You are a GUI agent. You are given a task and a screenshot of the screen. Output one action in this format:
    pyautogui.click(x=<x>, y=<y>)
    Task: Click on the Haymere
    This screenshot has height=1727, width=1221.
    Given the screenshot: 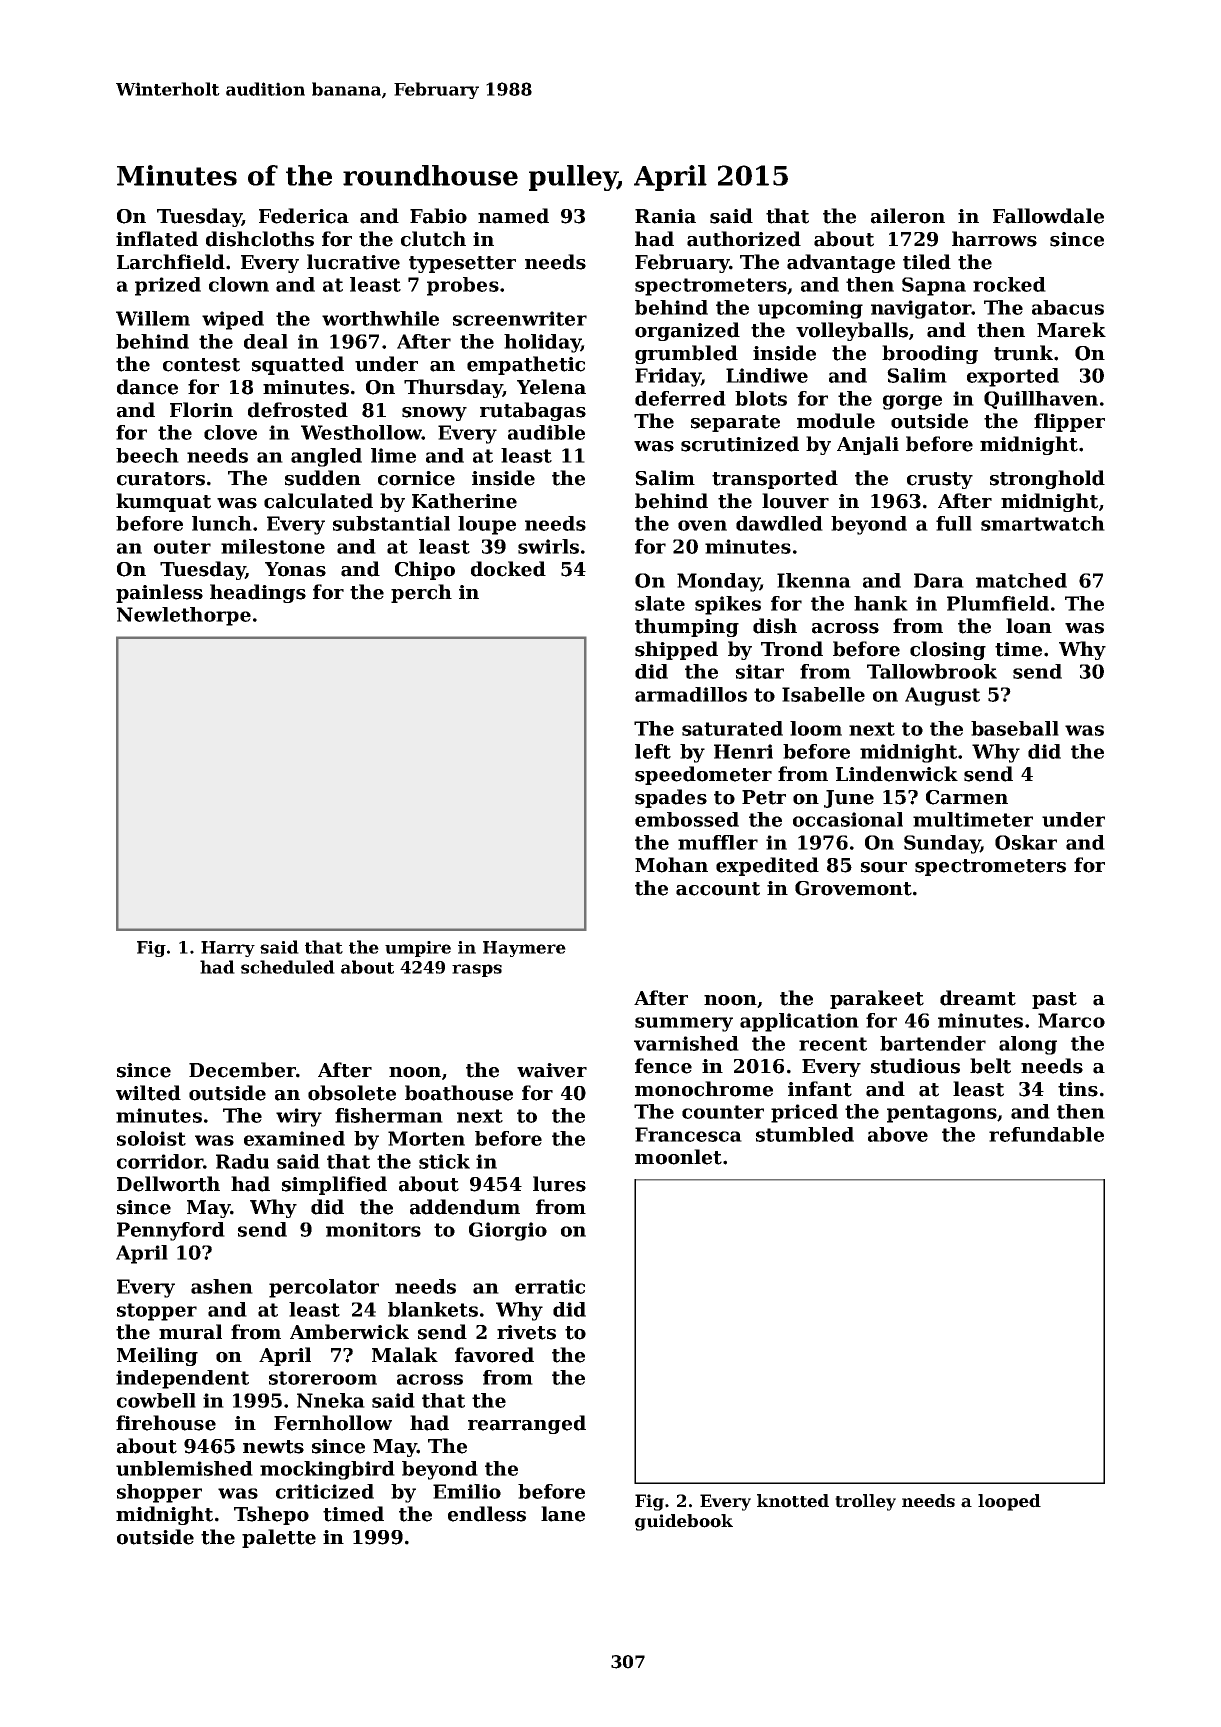 What is the action you would take?
    pyautogui.click(x=524, y=949)
